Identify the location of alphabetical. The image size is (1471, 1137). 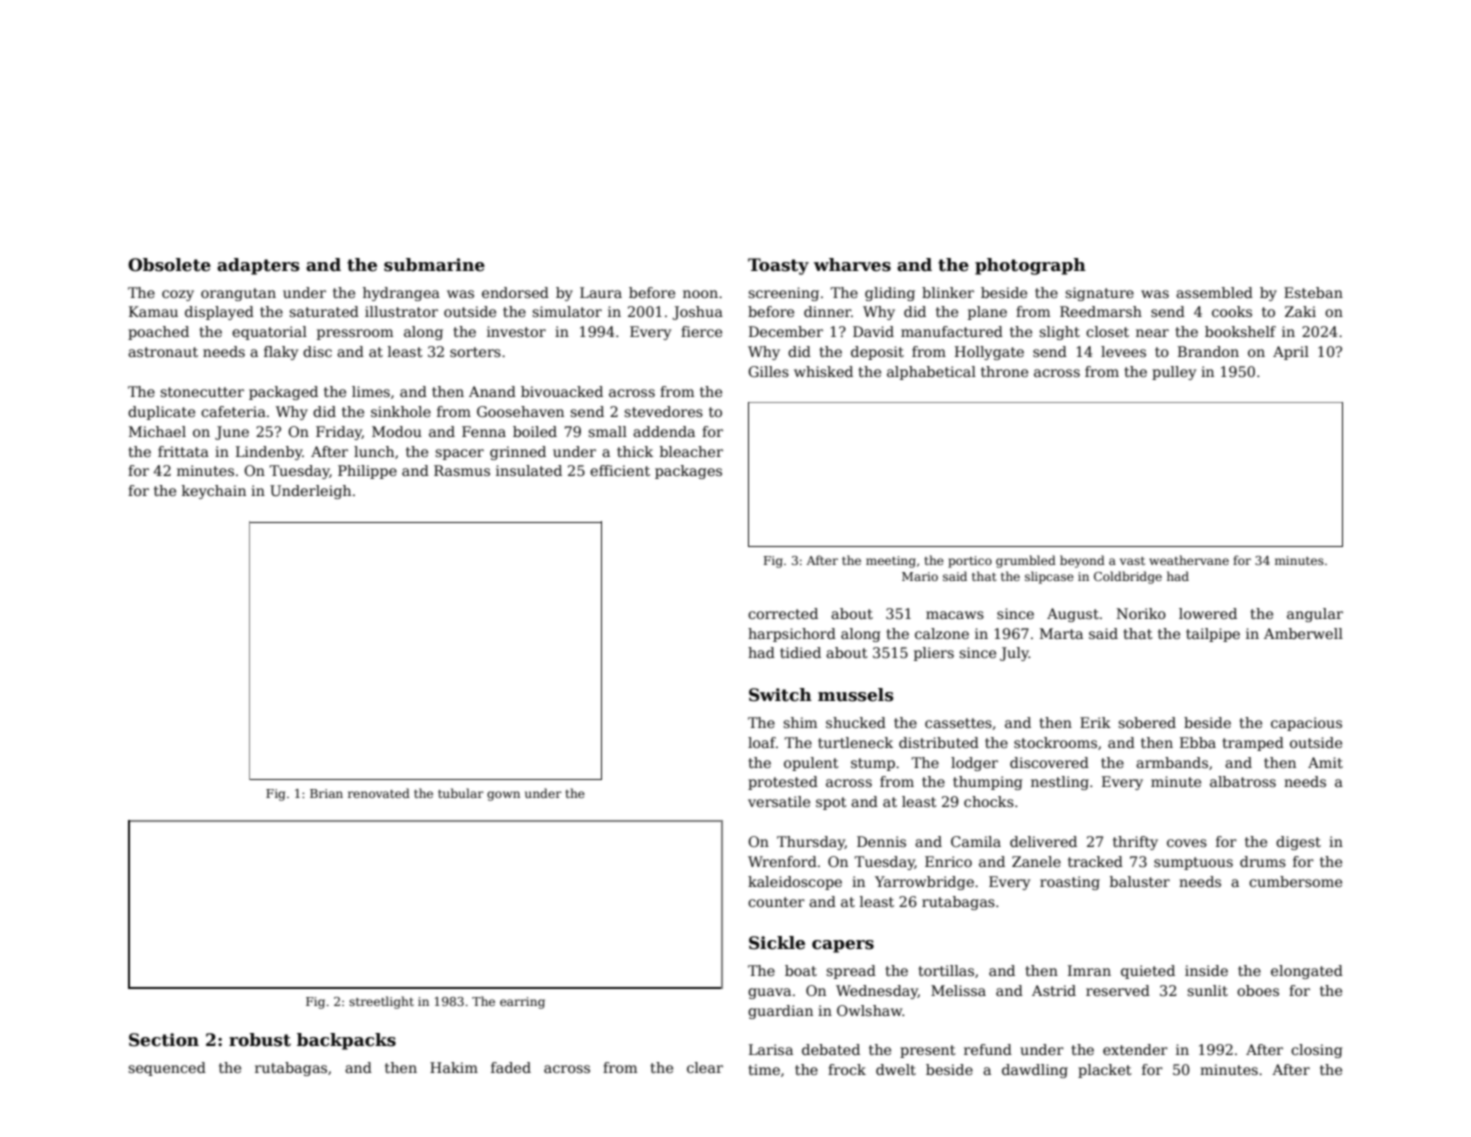
(931, 373).
